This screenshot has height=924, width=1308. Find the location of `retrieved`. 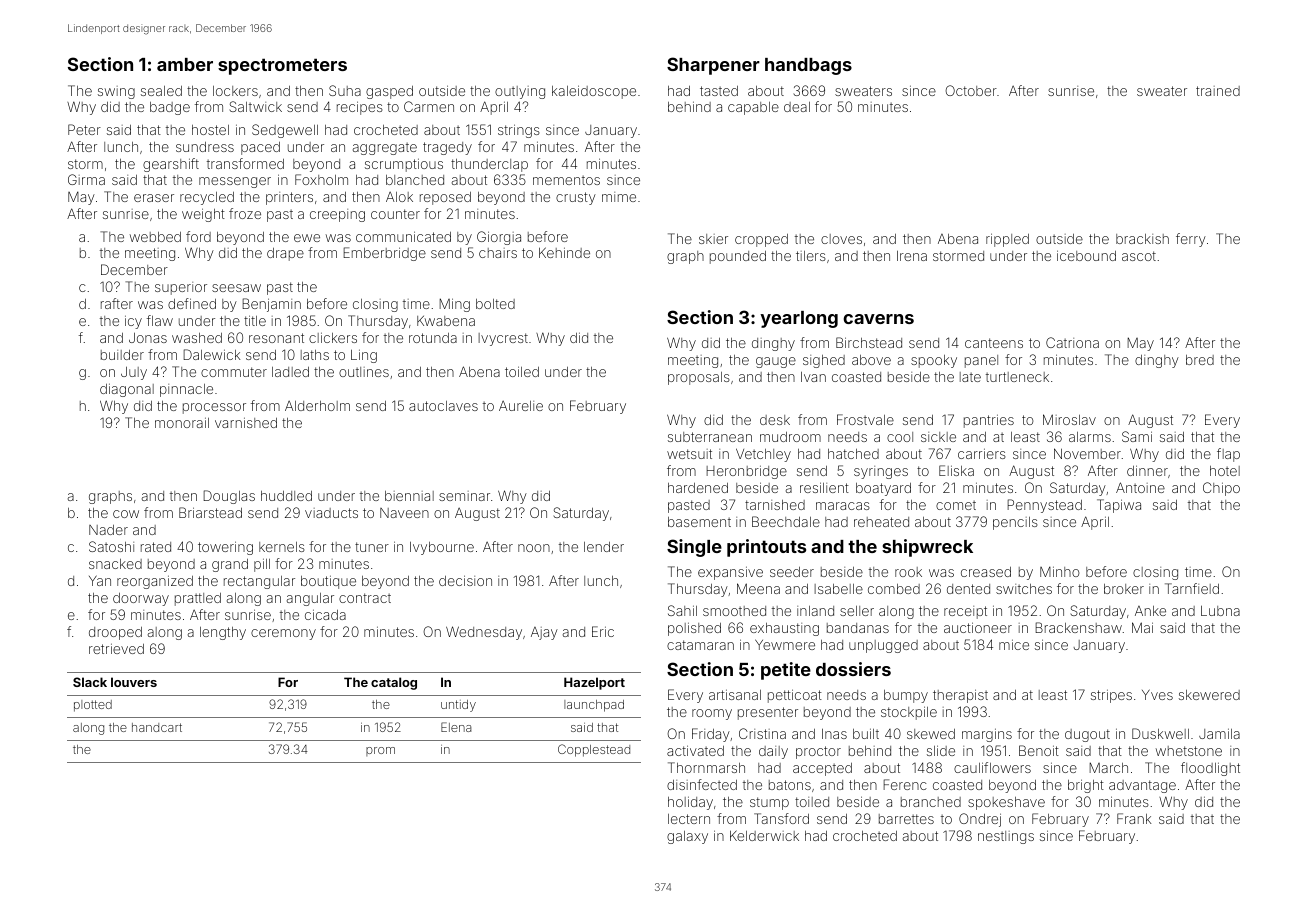

retrieved is located at coordinates (116, 648).
